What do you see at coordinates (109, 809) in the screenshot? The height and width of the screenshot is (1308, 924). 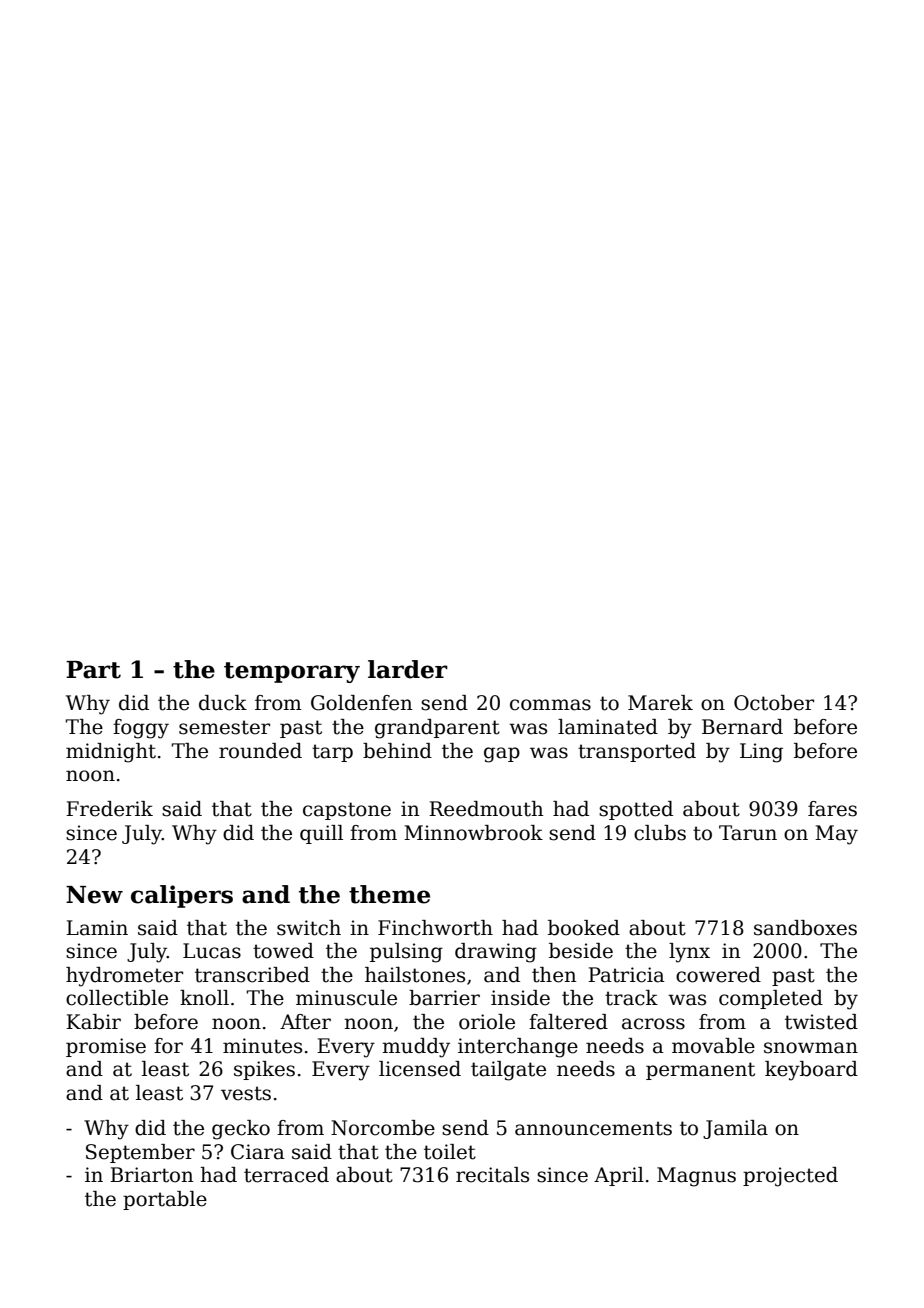 I see `Frederik` at bounding box center [109, 809].
